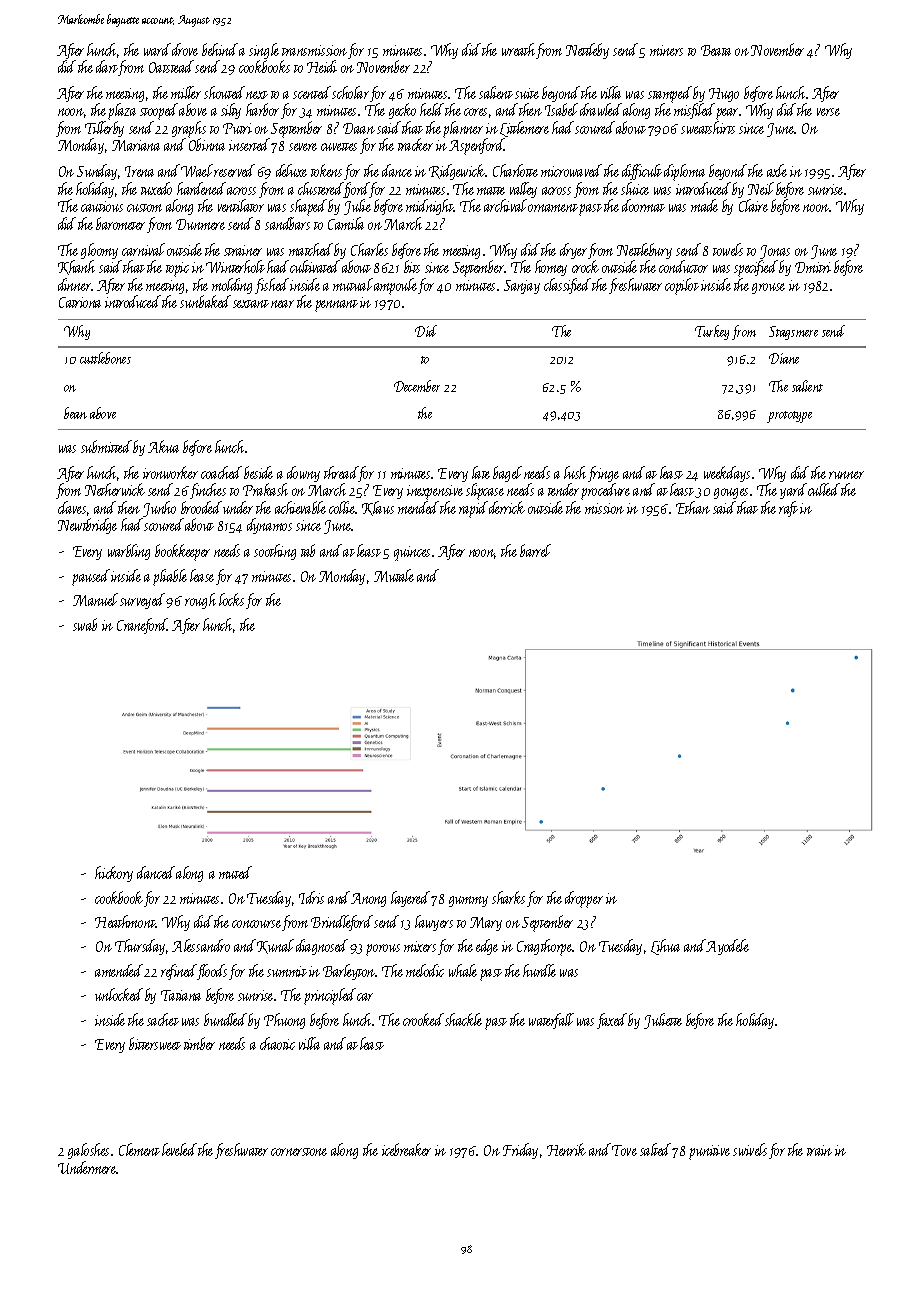 This page has height=1308, width=924. I want to click on miners, so click(666, 50).
